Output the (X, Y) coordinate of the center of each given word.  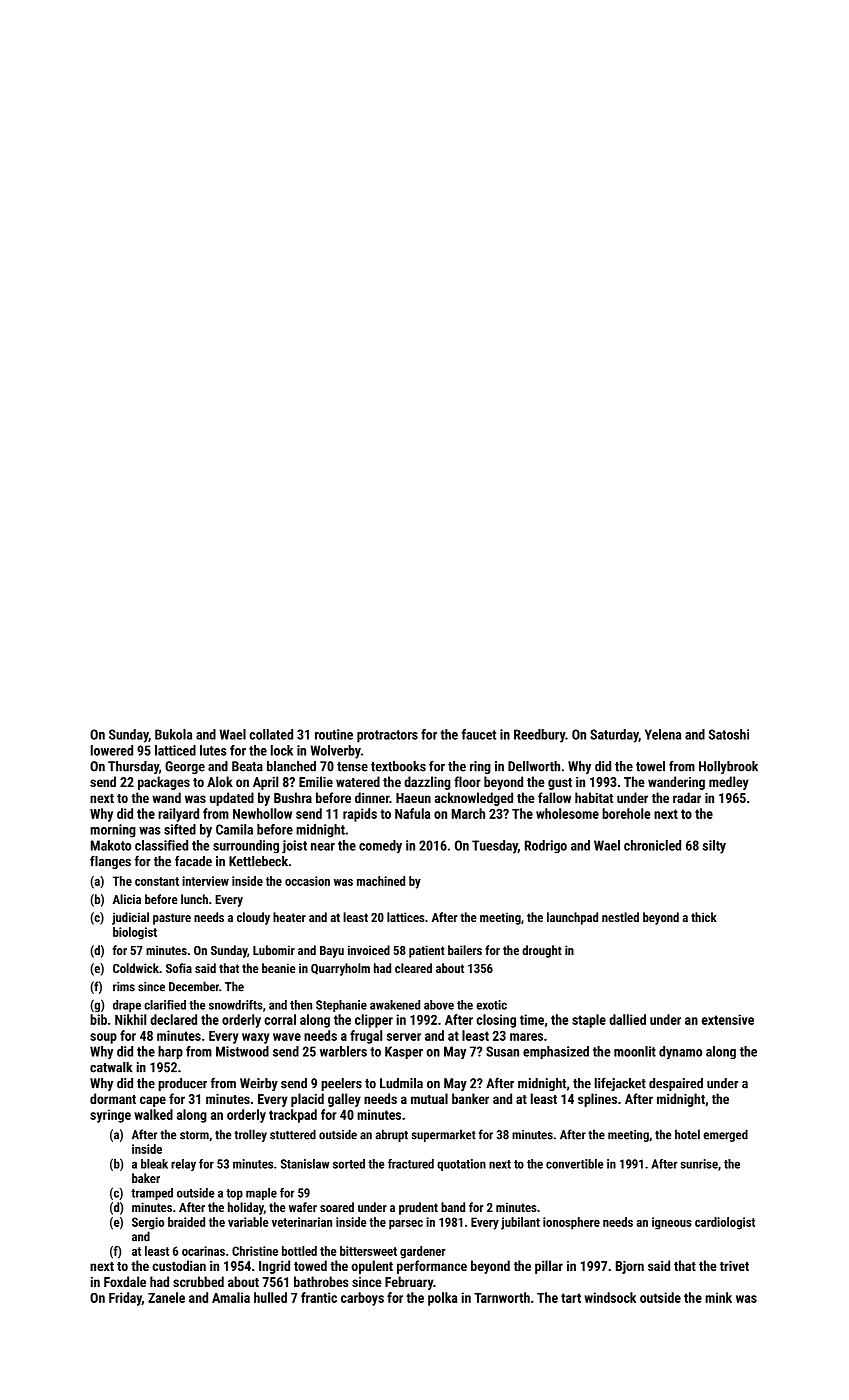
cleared (413, 968)
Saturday (614, 736)
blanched (291, 766)
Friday (125, 1299)
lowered (112, 750)
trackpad (293, 1116)
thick (704, 917)
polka (442, 1299)
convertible (574, 1164)
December (194, 986)
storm (194, 1135)
